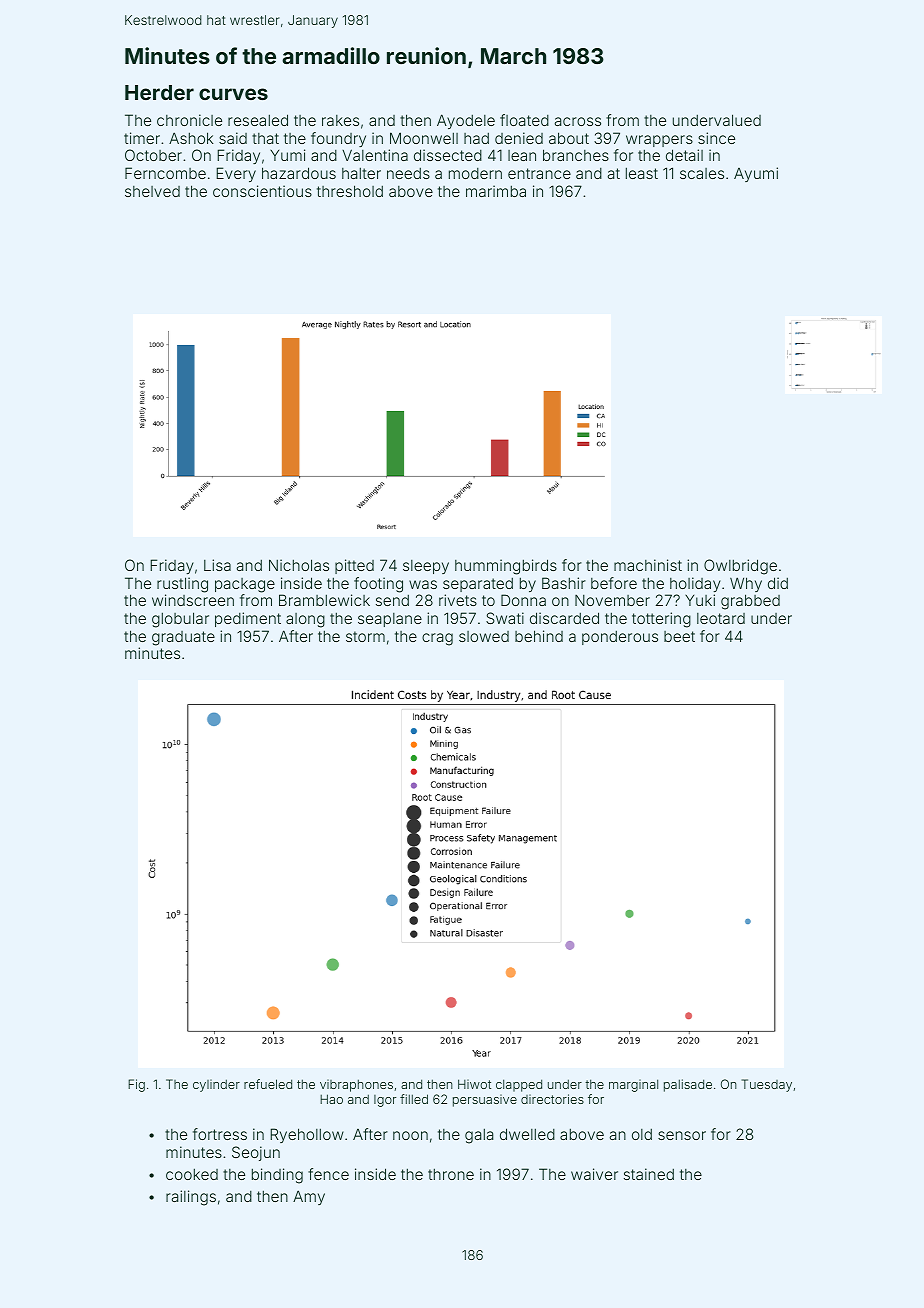  I want to click on globular, so click(180, 620).
